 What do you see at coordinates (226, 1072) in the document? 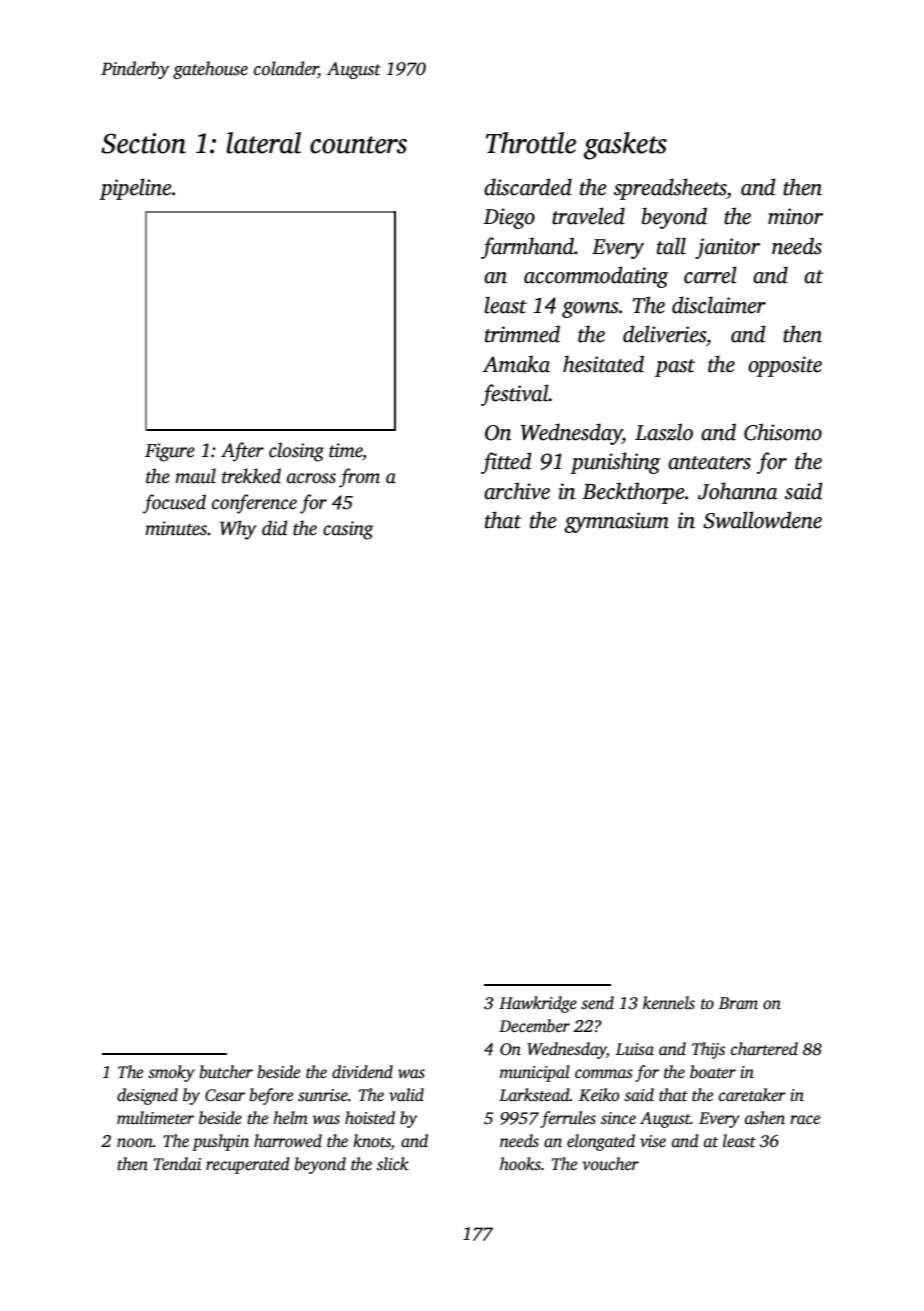
I see `butcher` at bounding box center [226, 1072].
